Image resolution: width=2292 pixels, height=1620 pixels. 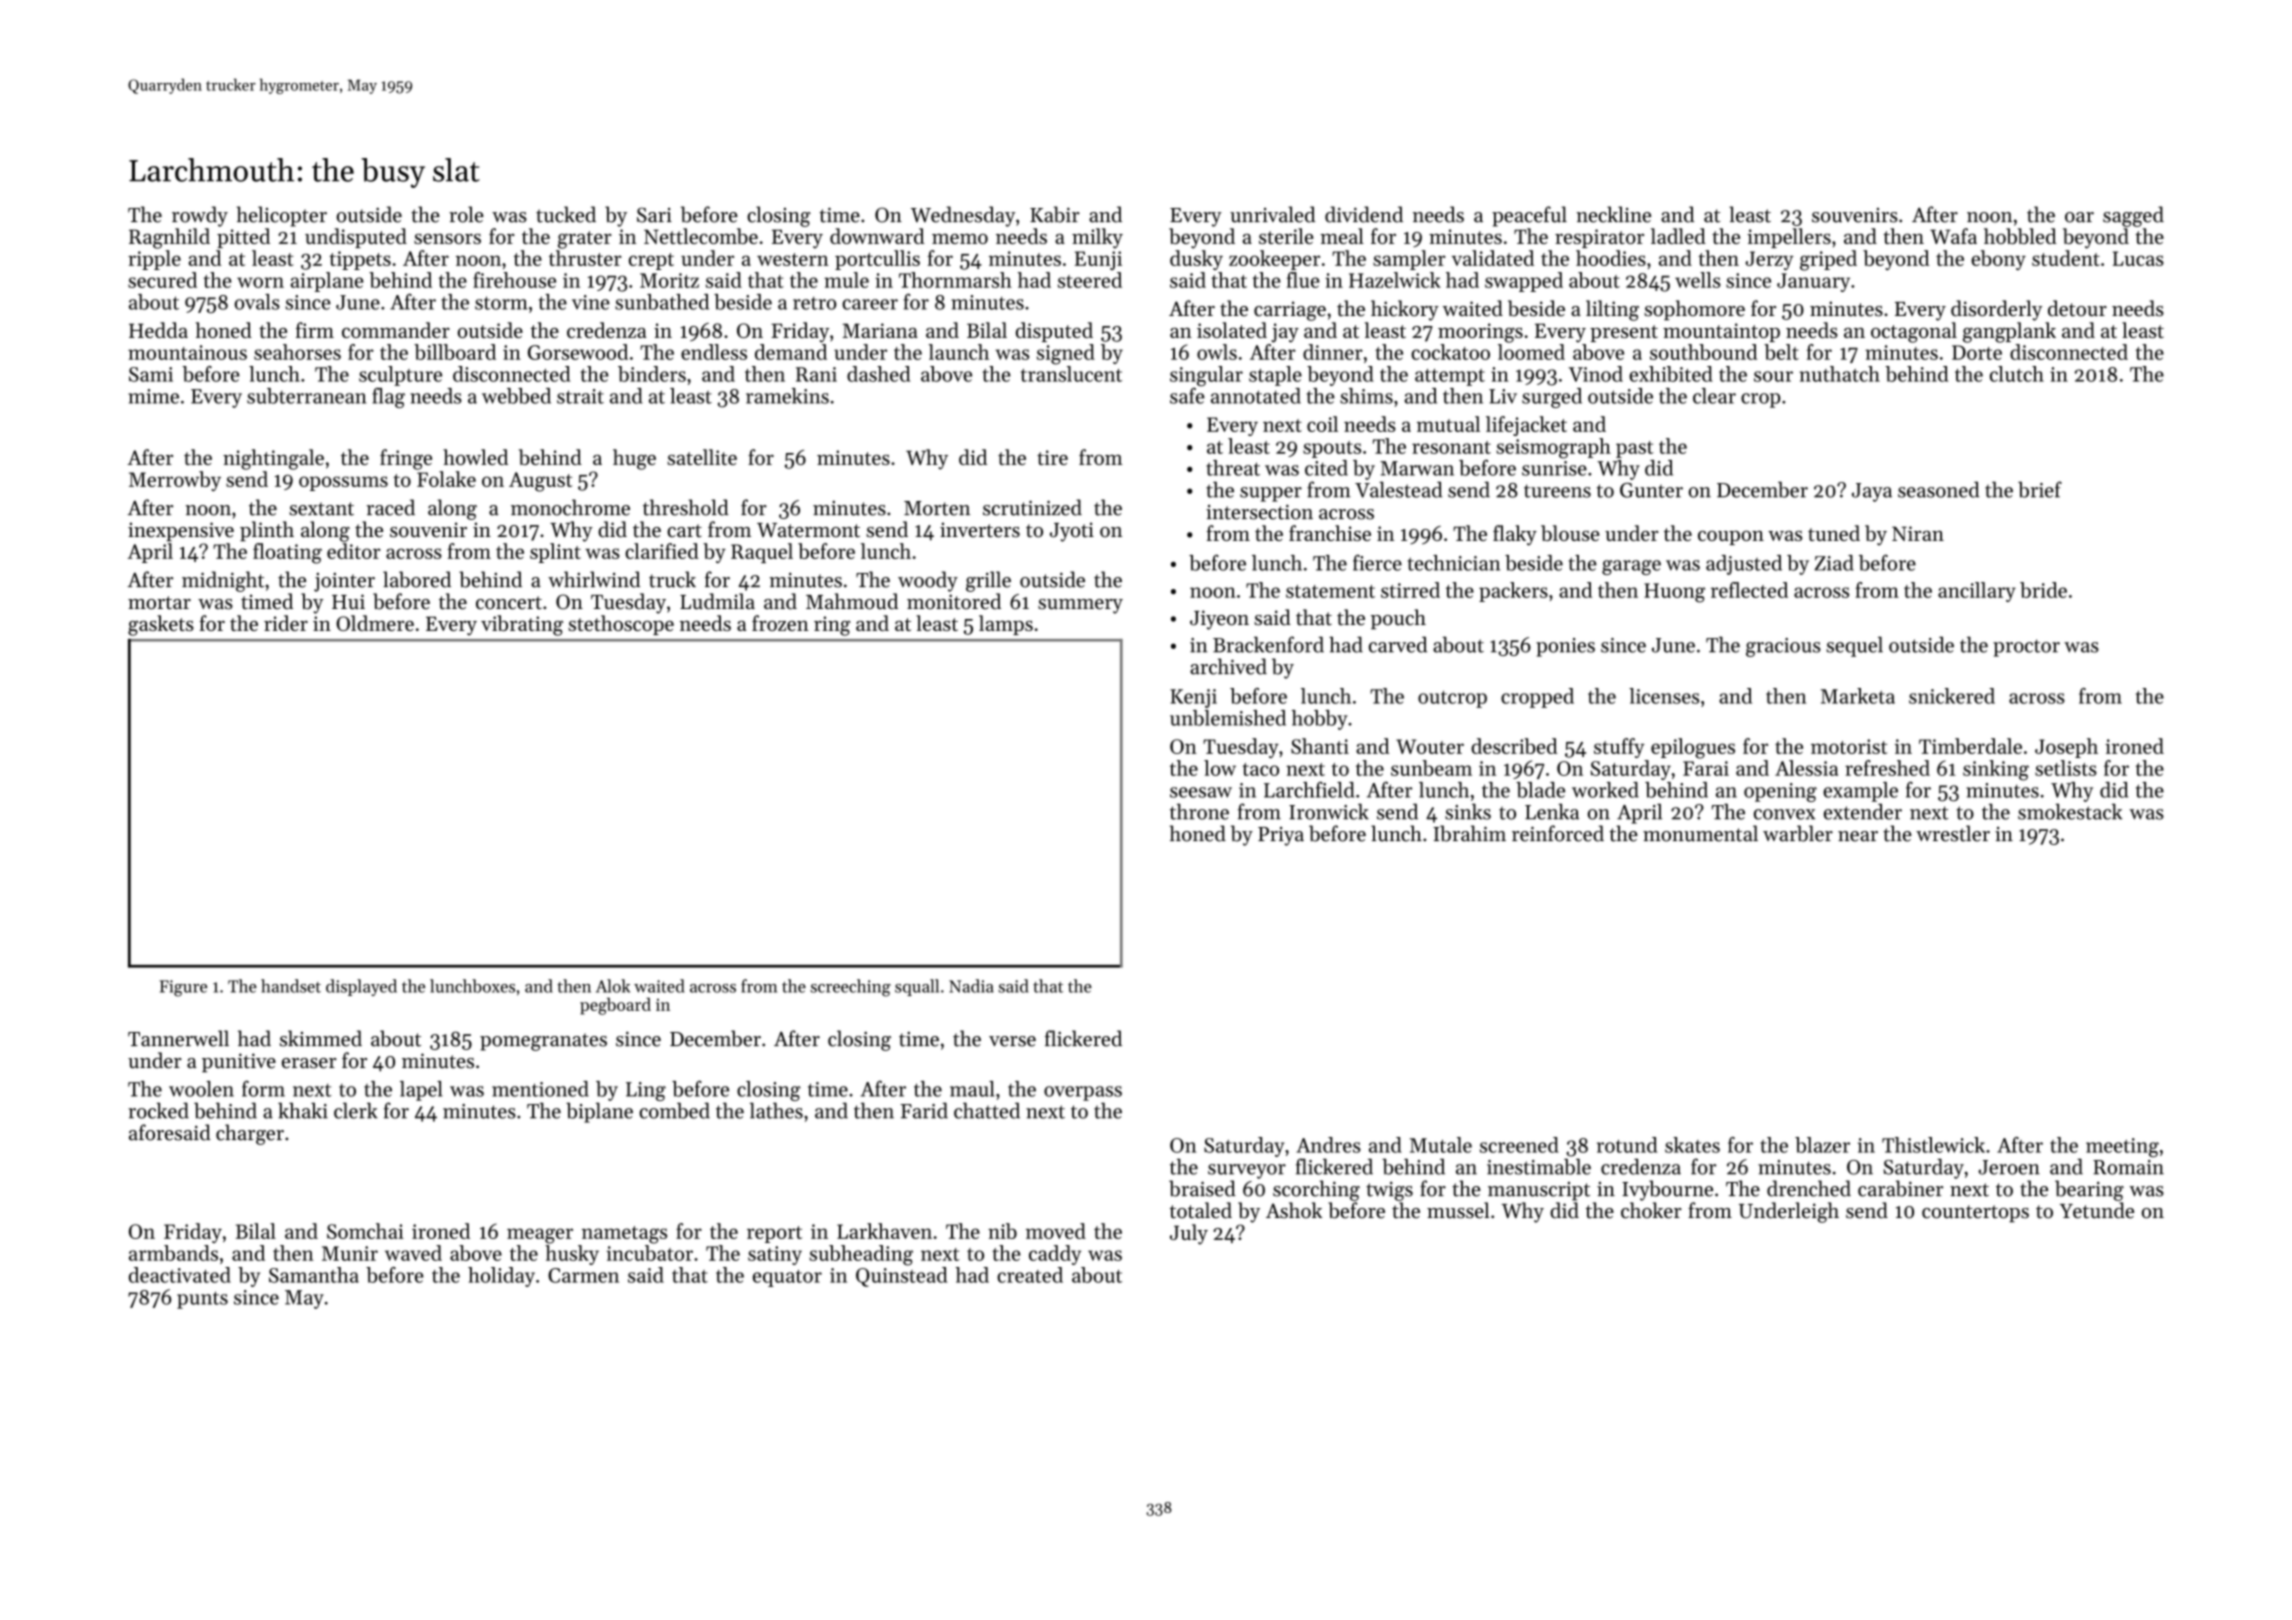 I want to click on Niran, so click(x=1918, y=533).
